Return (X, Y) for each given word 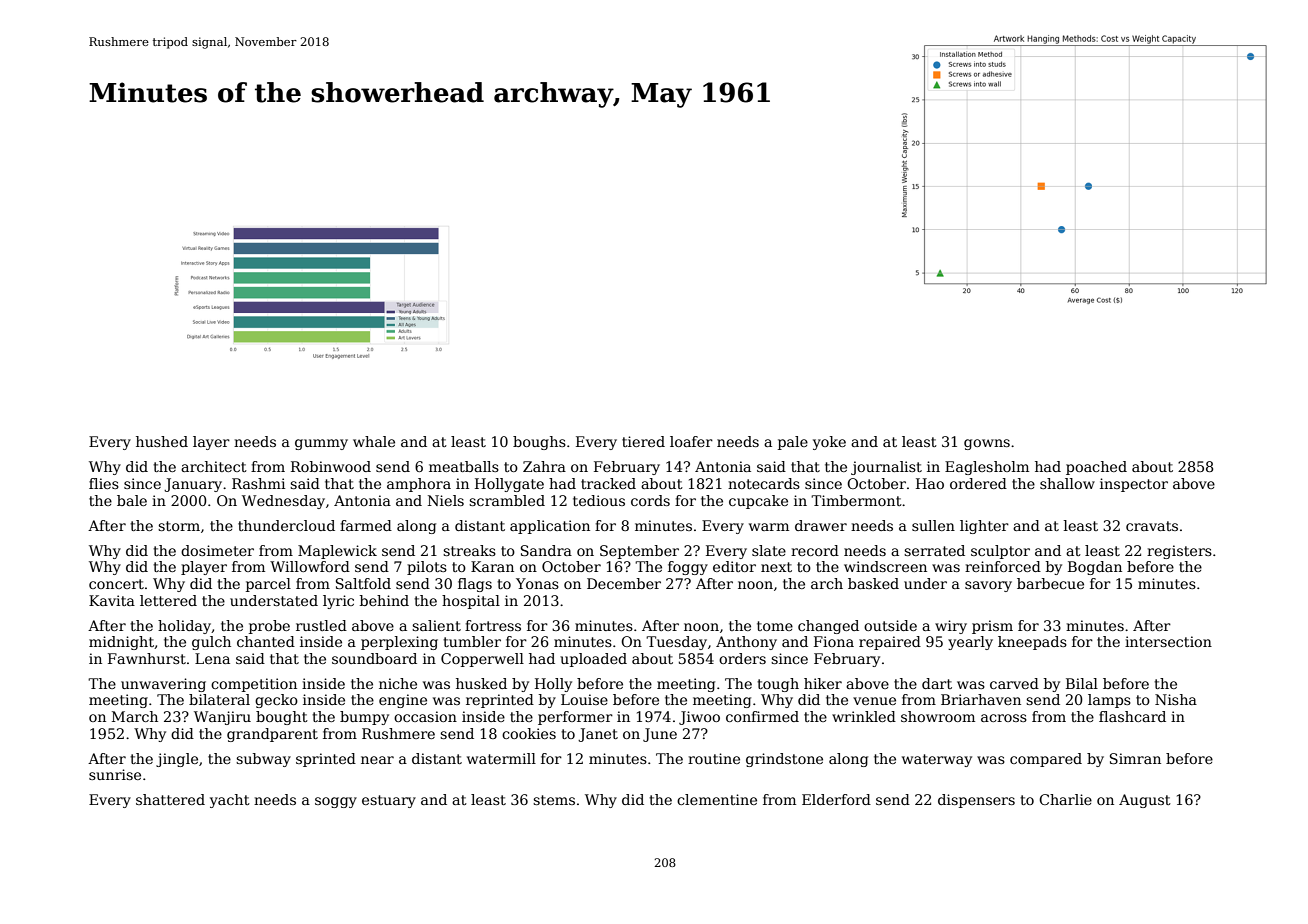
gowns (987, 444)
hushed (162, 441)
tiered (643, 441)
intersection (1168, 641)
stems (554, 800)
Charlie (1065, 799)
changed (828, 627)
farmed (366, 525)
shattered (170, 799)
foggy (688, 568)
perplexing (399, 643)
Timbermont (856, 500)
